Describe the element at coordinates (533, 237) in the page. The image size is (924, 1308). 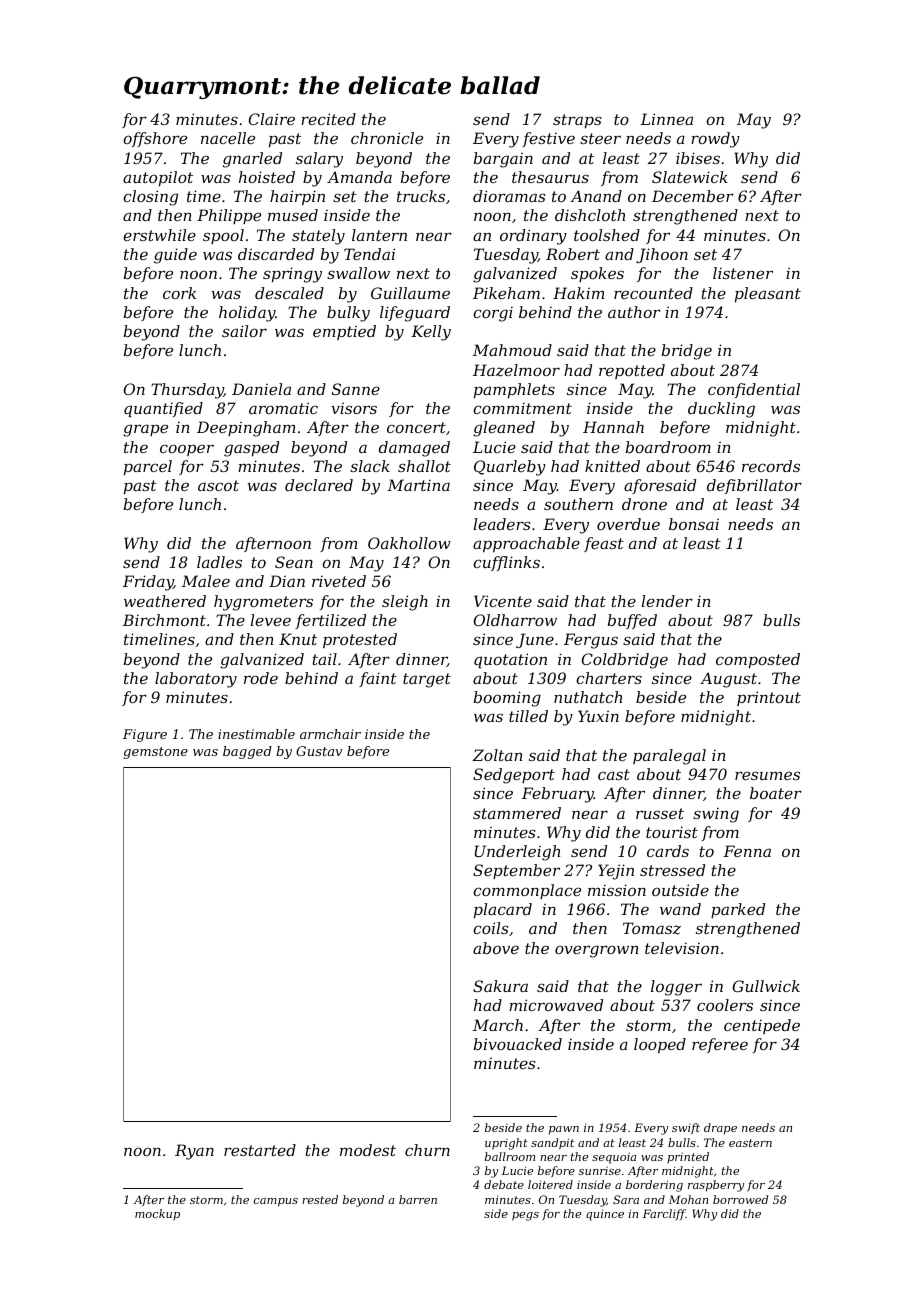
I see `ordinary` at that location.
